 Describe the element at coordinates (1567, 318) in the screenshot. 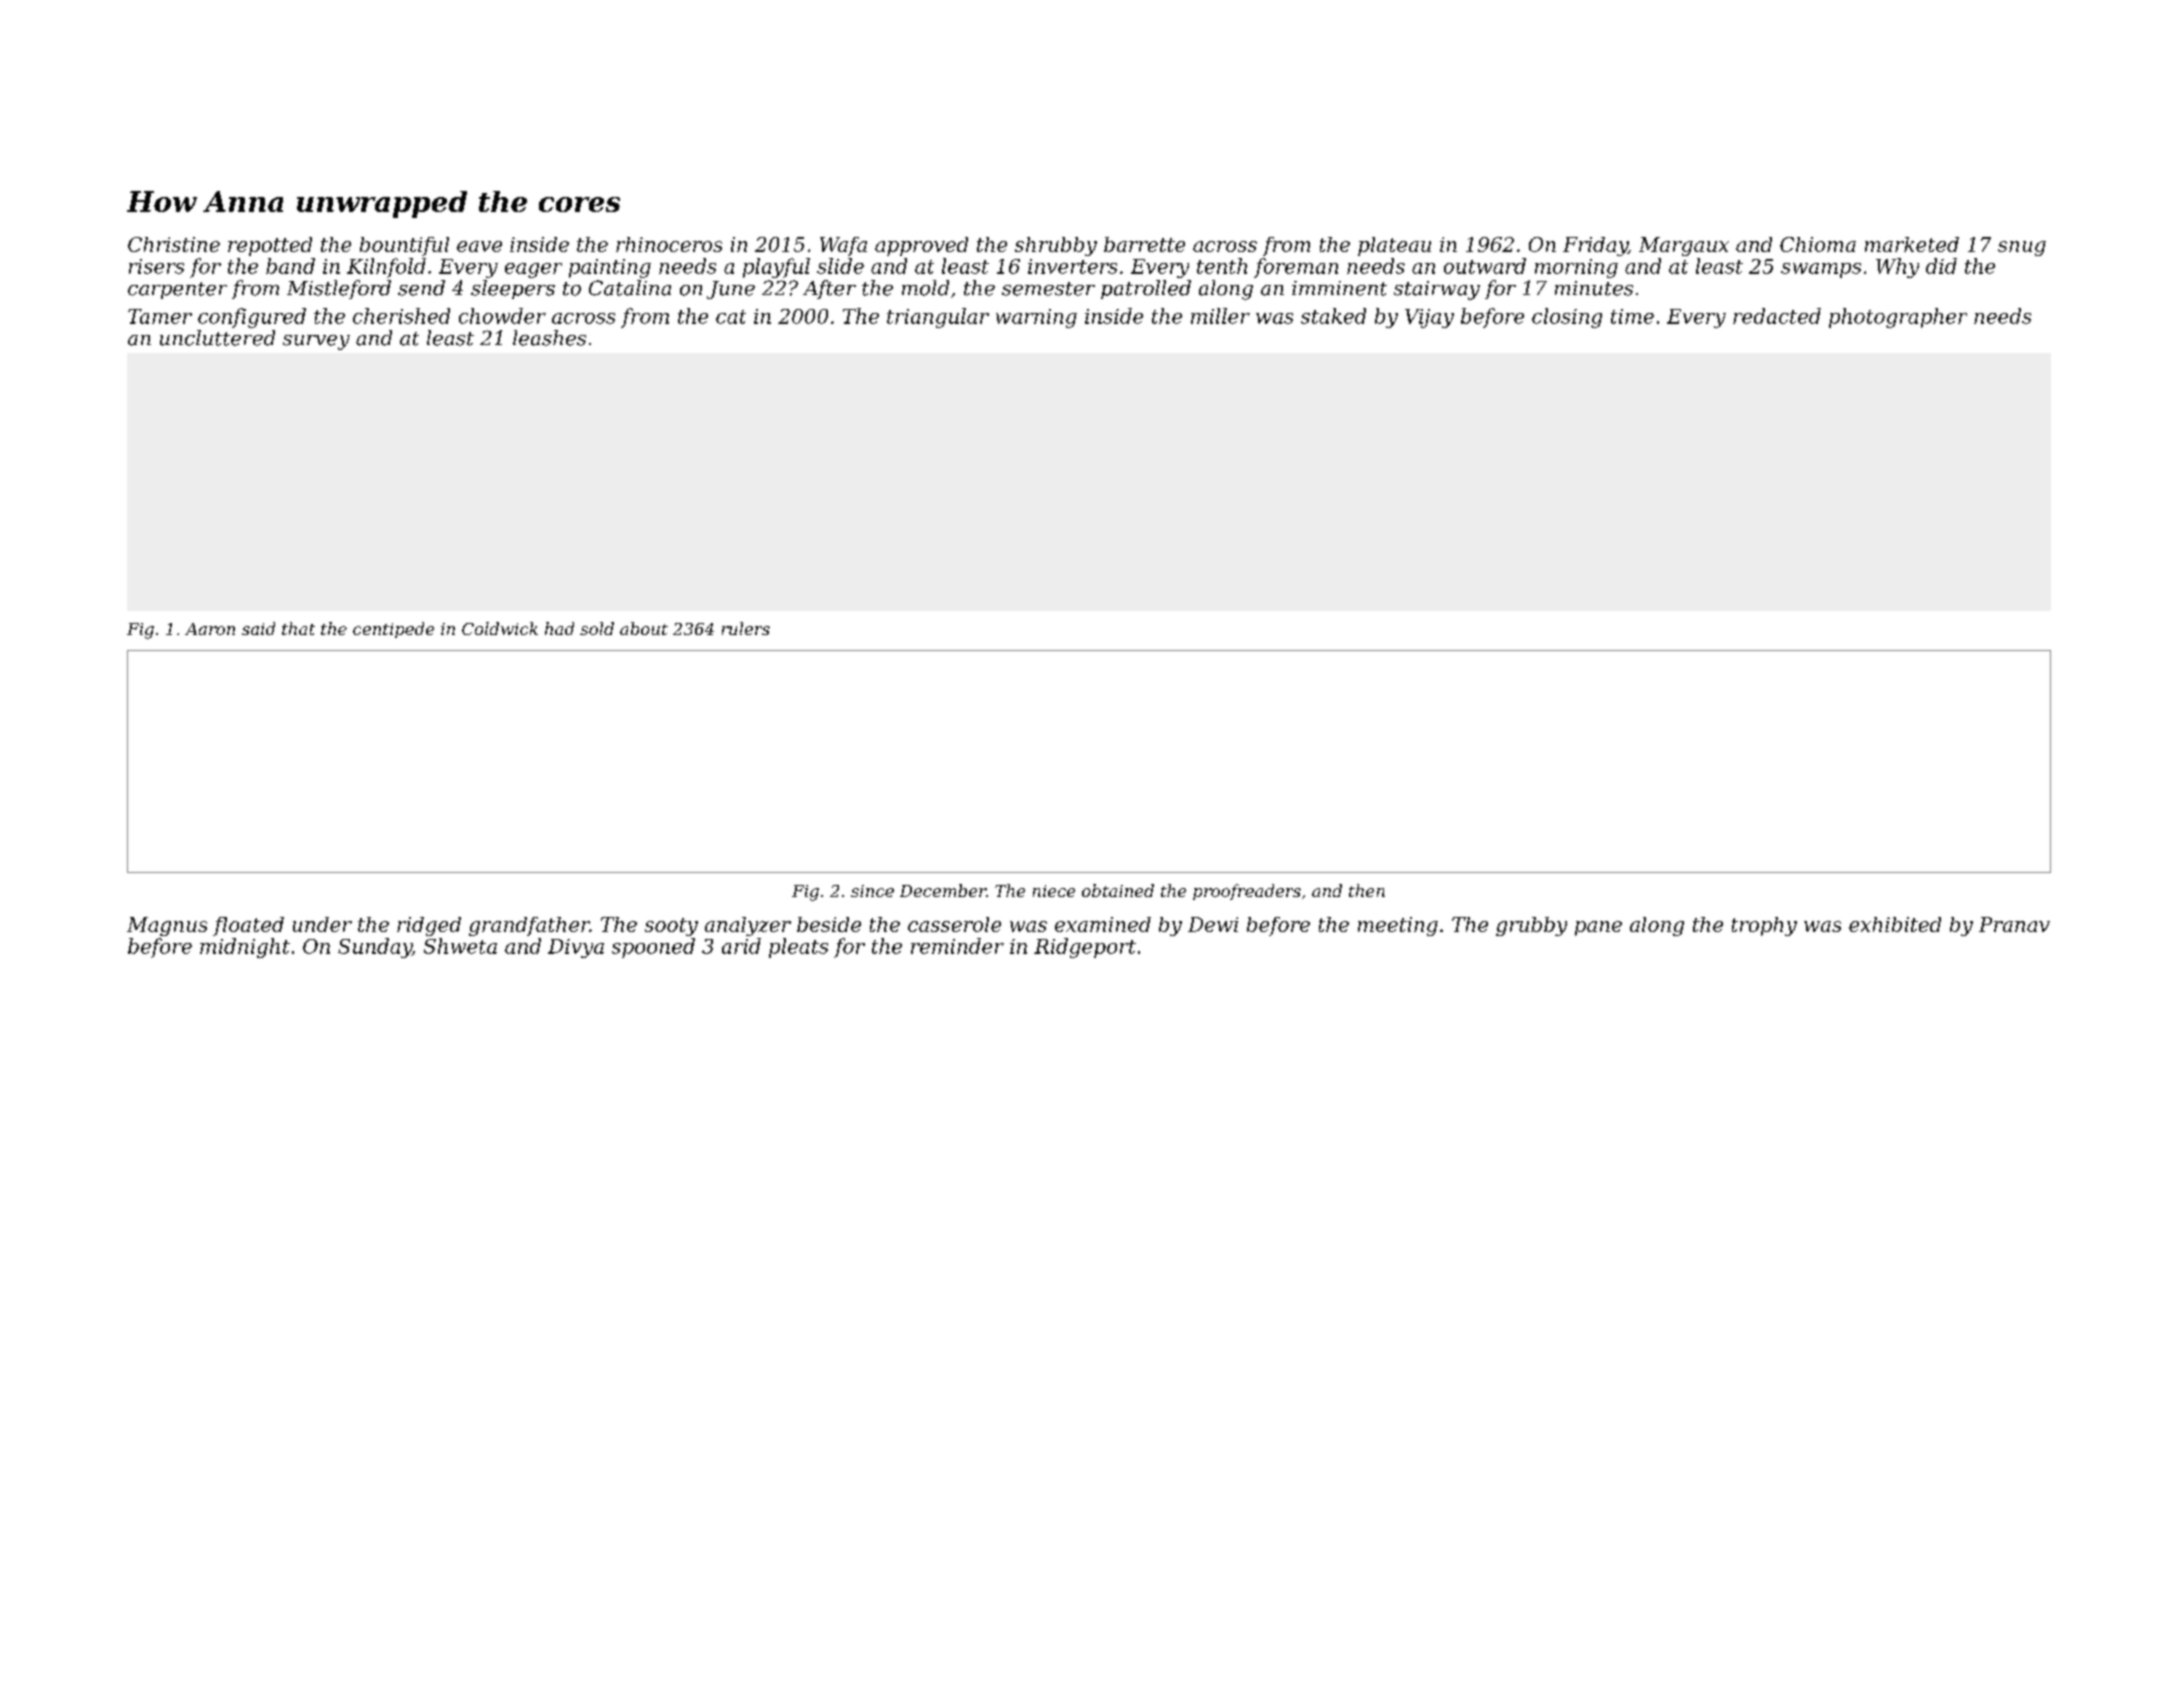

I see `closing` at that location.
